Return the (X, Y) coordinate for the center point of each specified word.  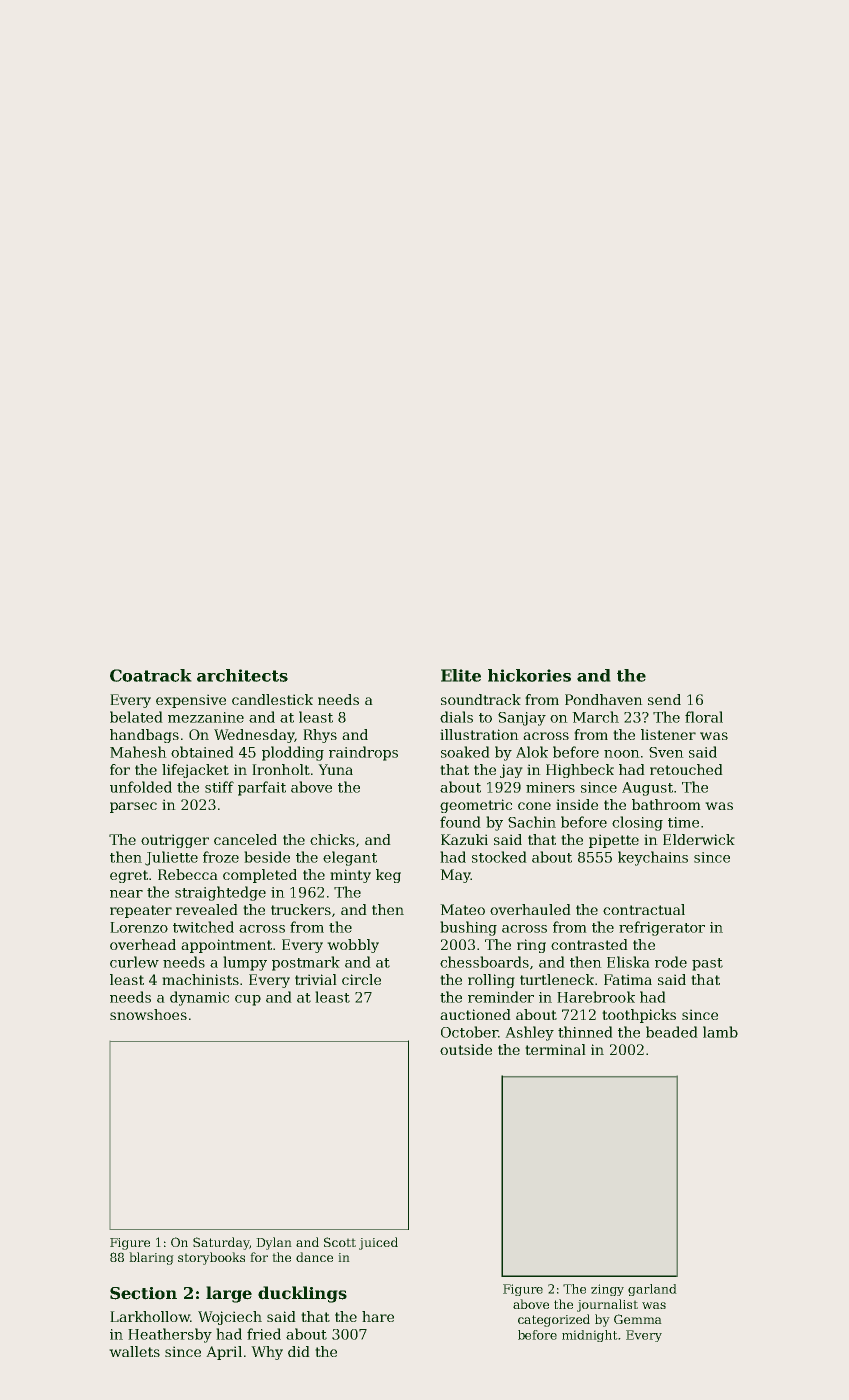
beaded (671, 1032)
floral (704, 717)
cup (248, 1000)
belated (136, 717)
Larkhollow (150, 1316)
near (126, 894)
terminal (555, 1049)
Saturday (221, 1243)
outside (466, 1049)
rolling (491, 981)
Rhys (320, 736)
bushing (469, 928)
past (707, 964)
